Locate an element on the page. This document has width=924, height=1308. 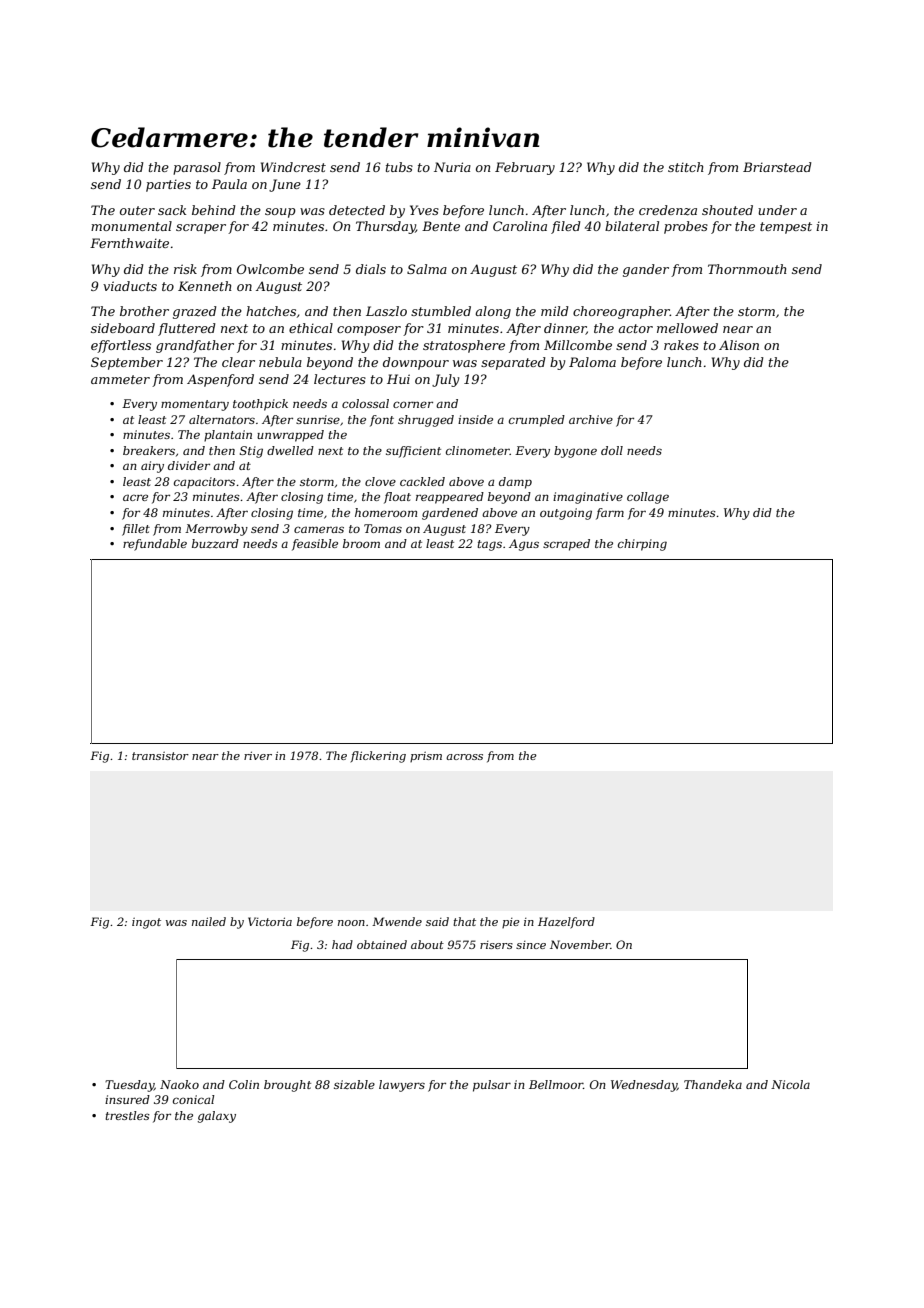
Alison is located at coordinates (739, 345).
